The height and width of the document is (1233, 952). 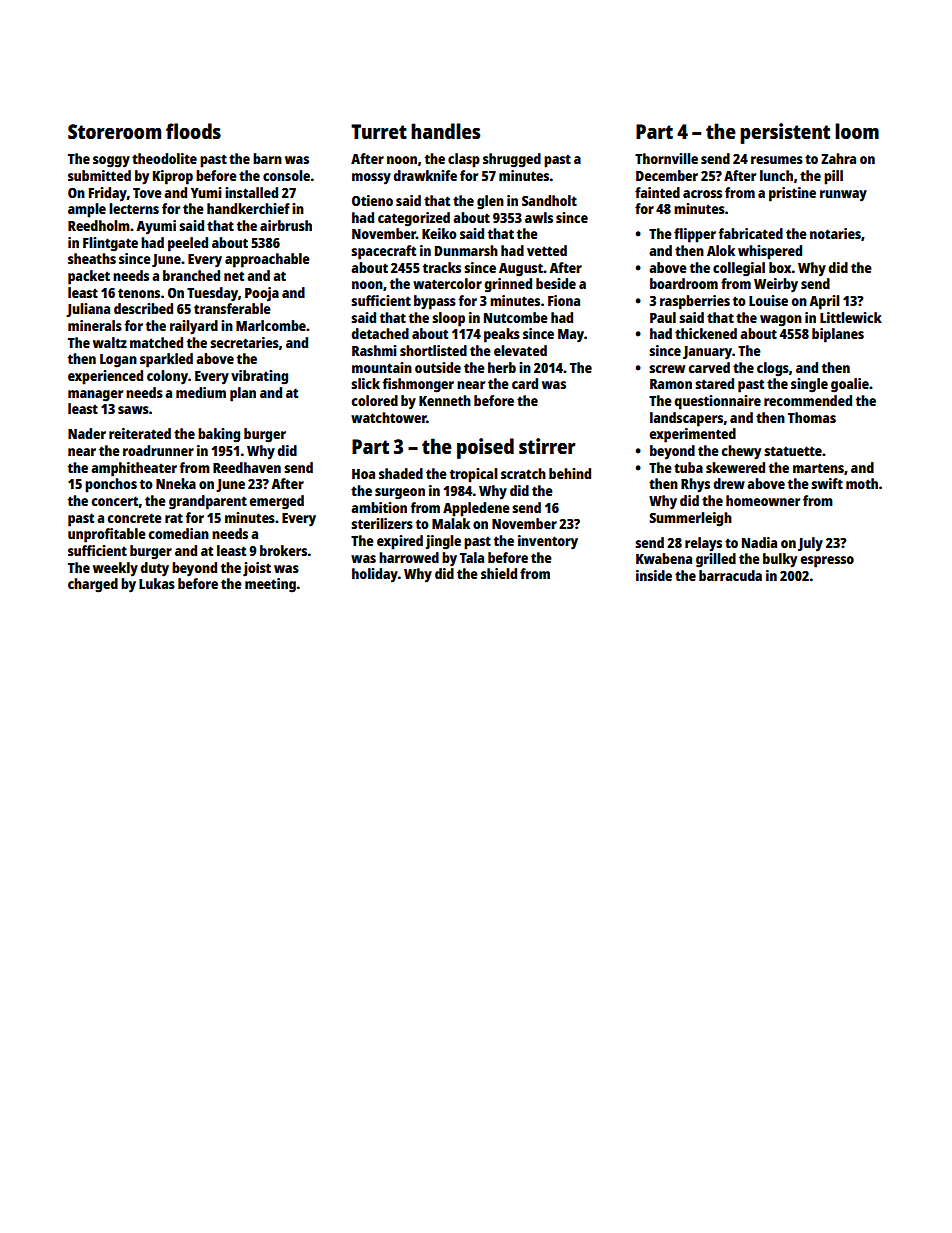 What do you see at coordinates (193, 131) in the document?
I see `floods` at bounding box center [193, 131].
